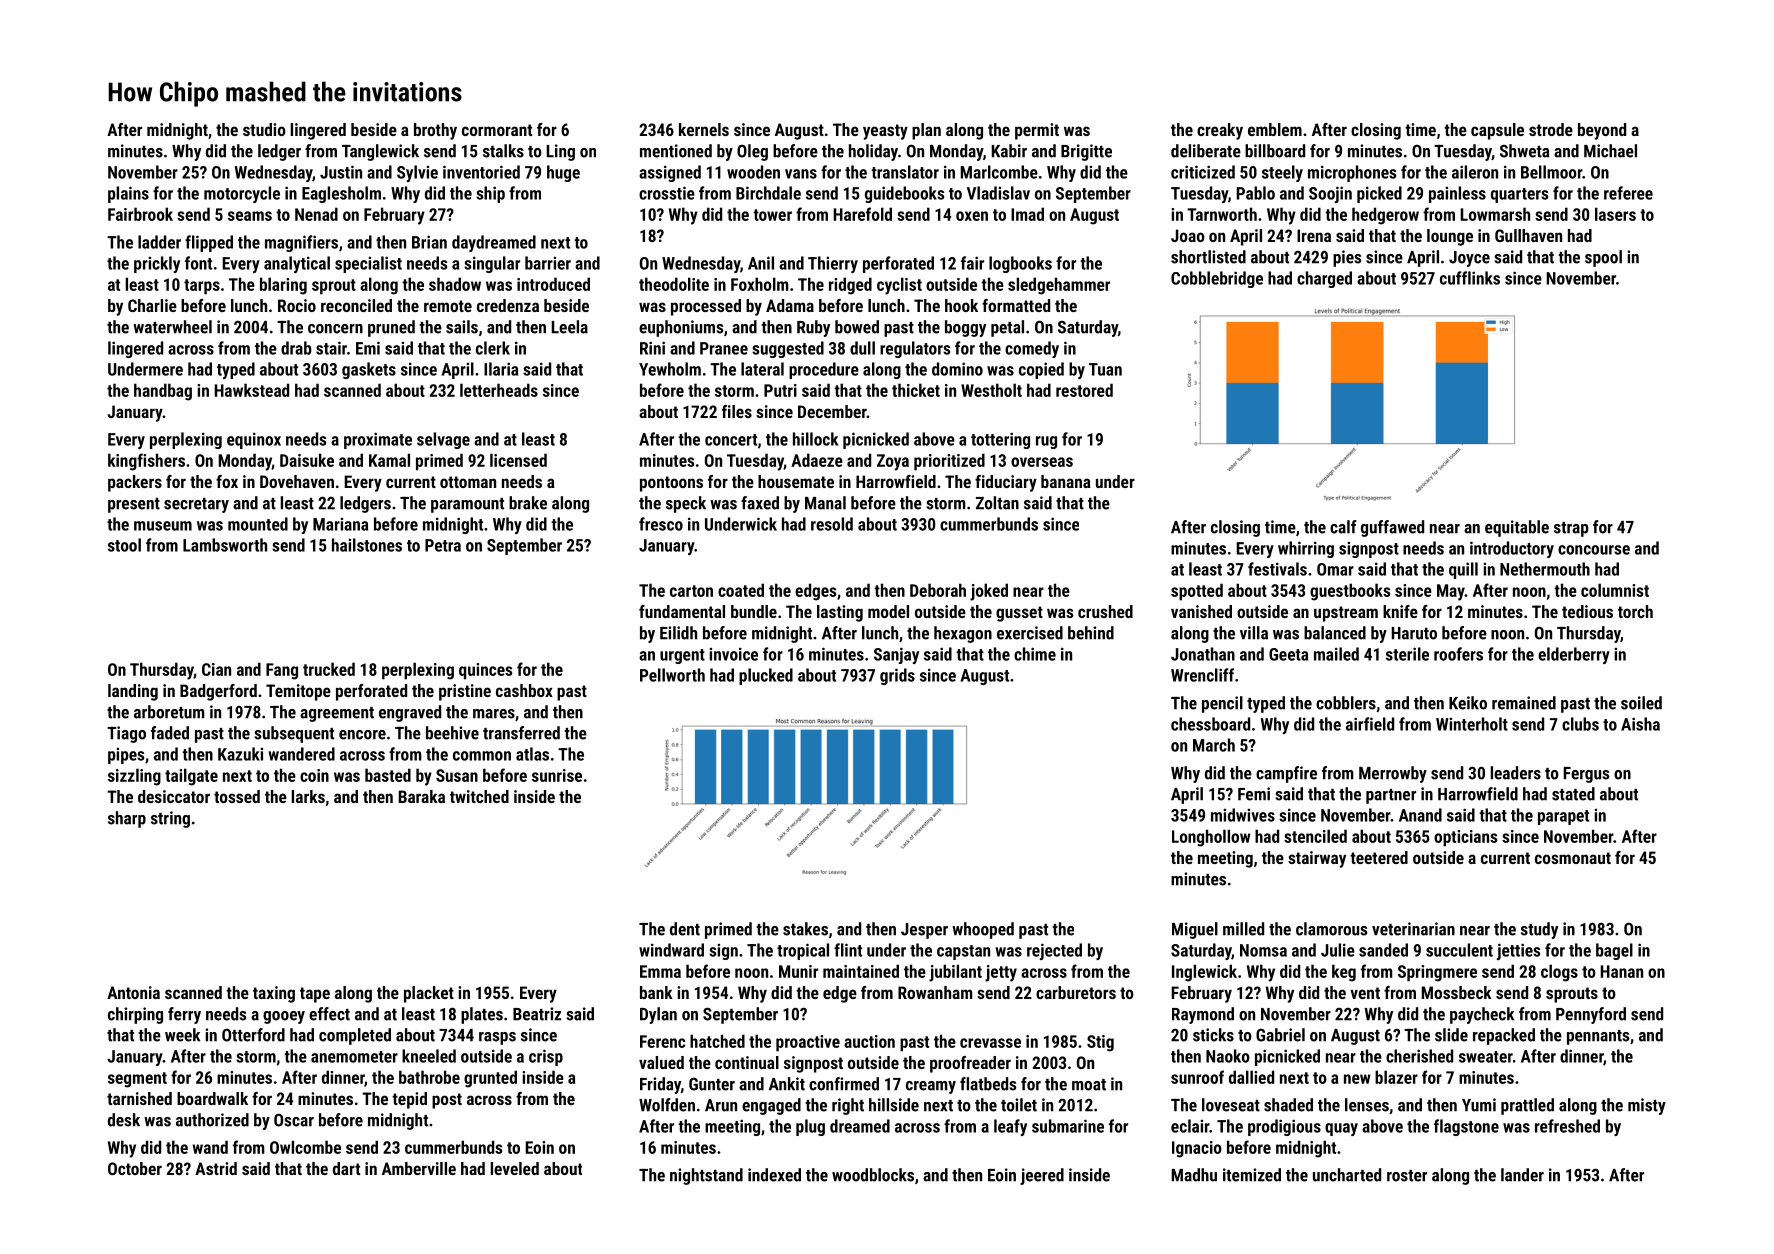  What do you see at coordinates (1571, 529) in the screenshot?
I see `strap` at bounding box center [1571, 529].
